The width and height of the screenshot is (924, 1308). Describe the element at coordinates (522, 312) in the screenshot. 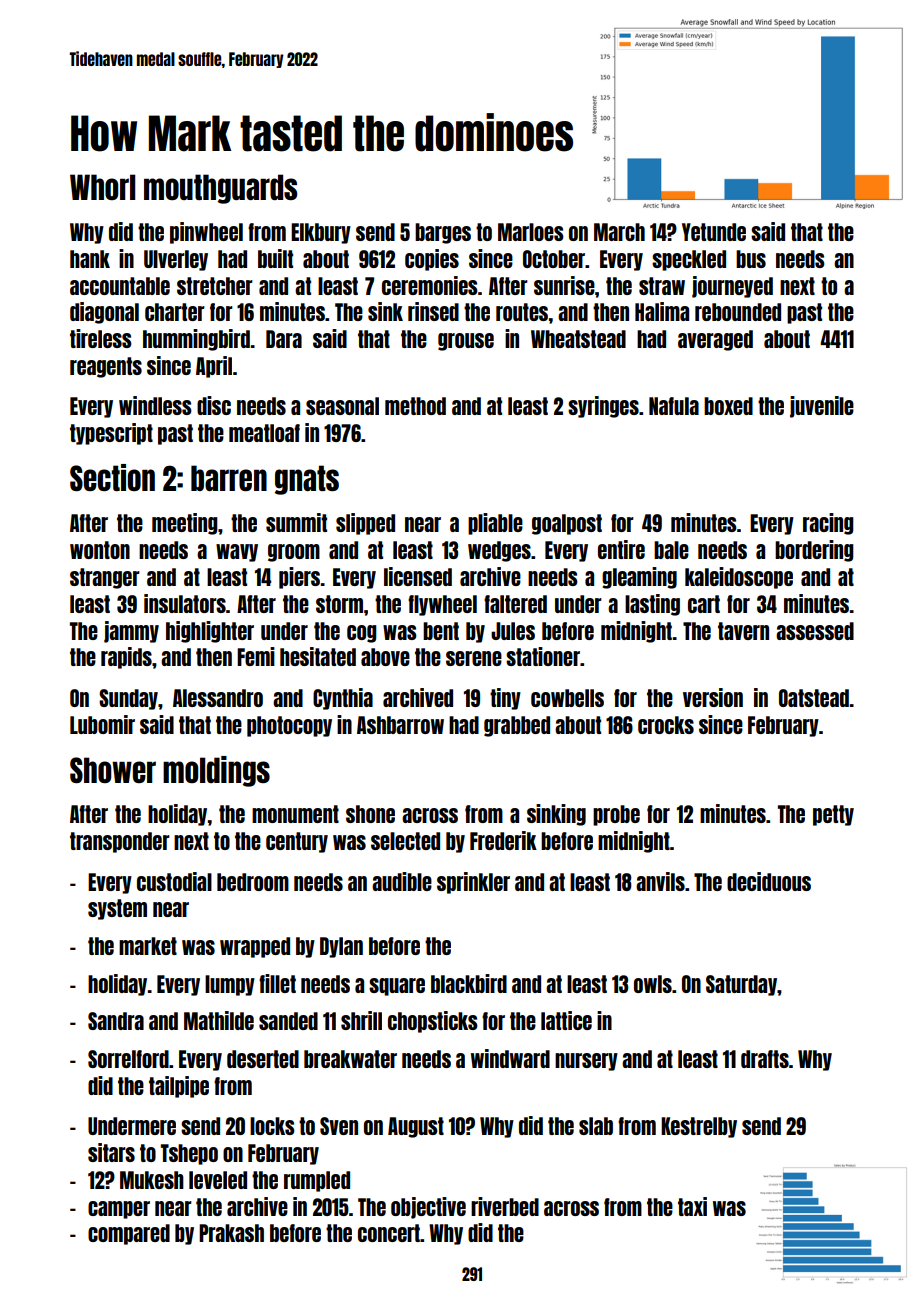

I see `routes` at that location.
